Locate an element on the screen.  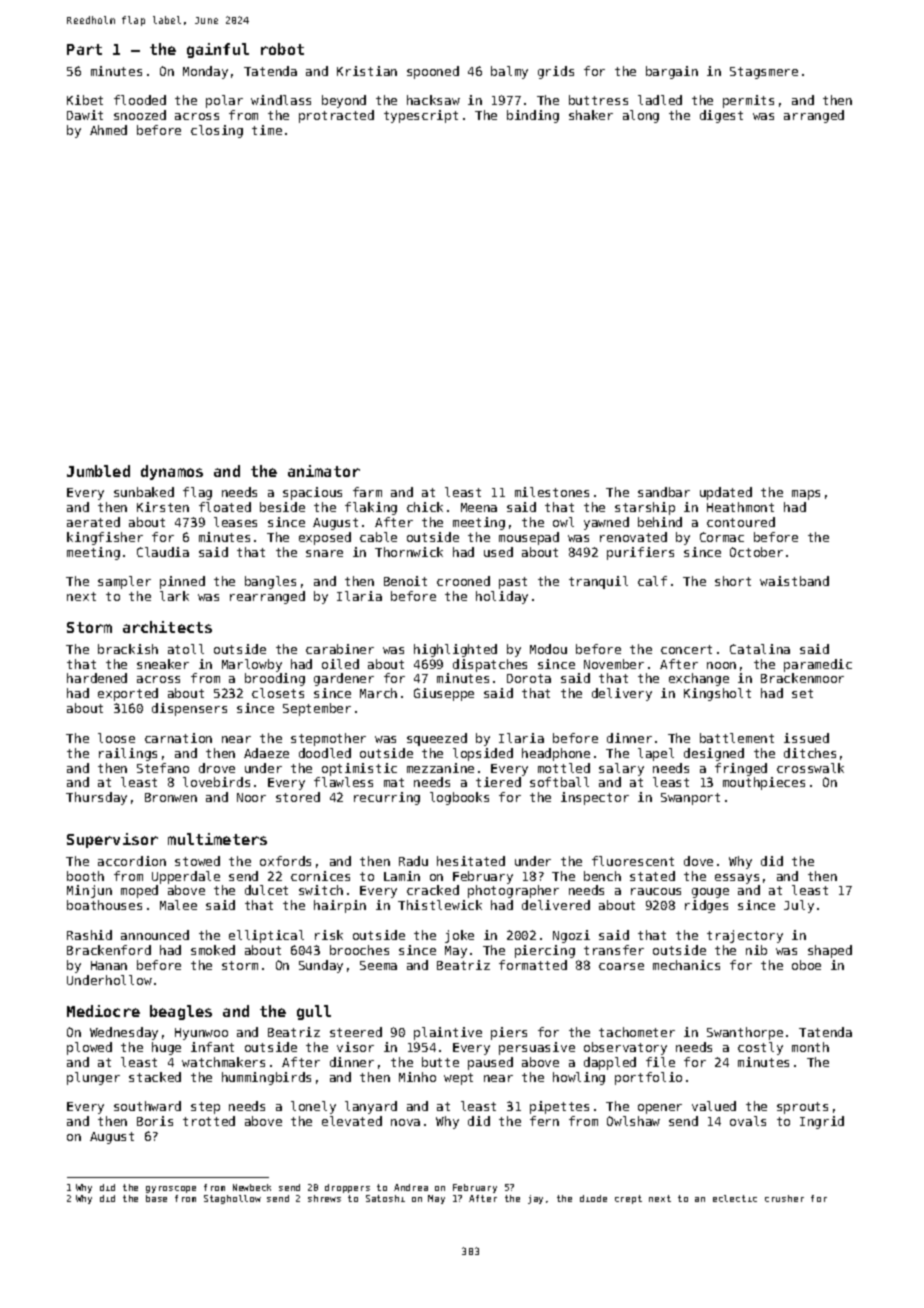
Minho is located at coordinates (417, 1077).
